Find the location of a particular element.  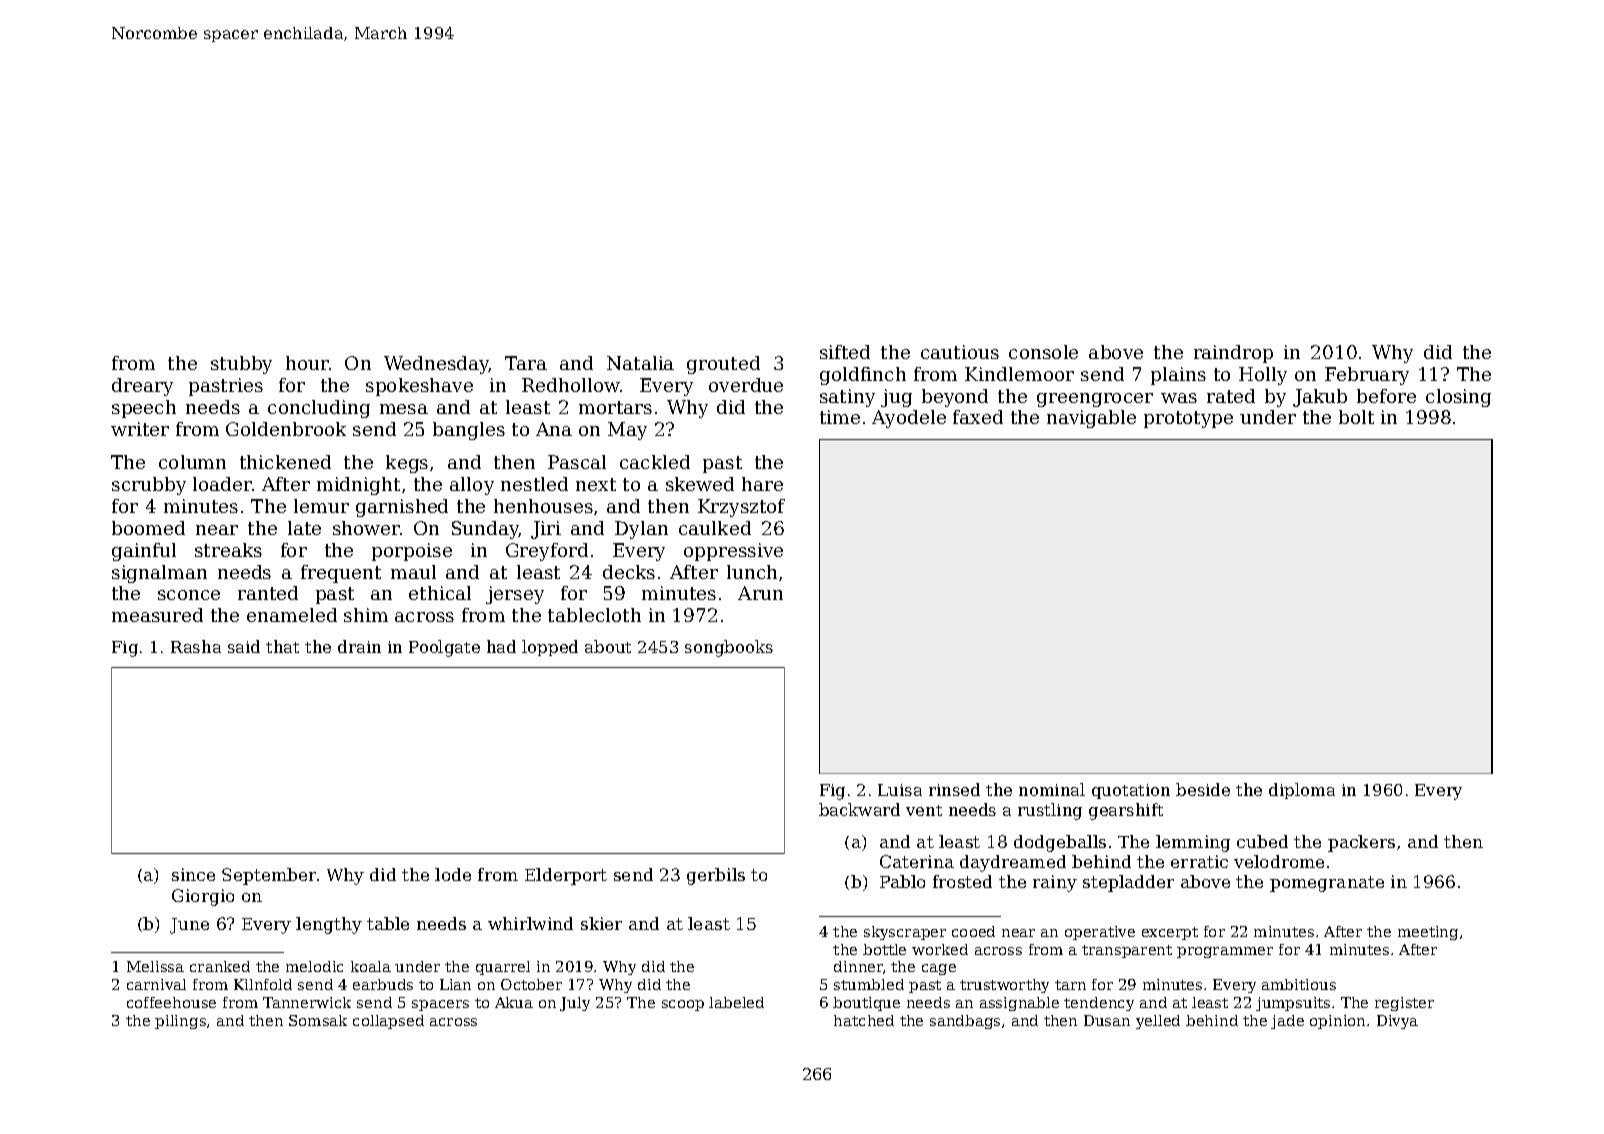

Arun is located at coordinates (760, 593).
